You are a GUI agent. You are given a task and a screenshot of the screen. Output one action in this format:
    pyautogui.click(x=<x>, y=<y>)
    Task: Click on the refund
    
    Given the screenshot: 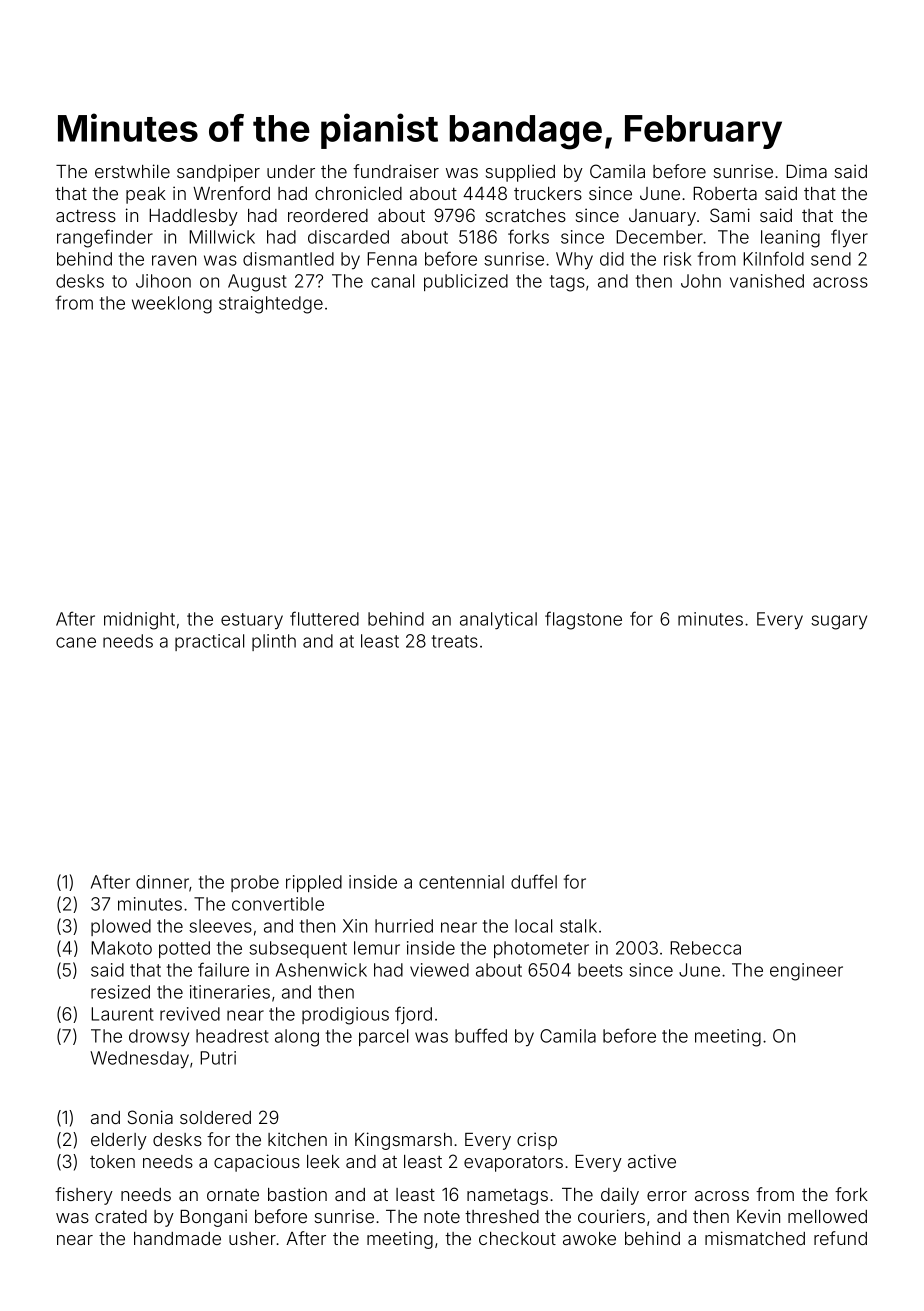 What is the action you would take?
    pyautogui.click(x=840, y=1238)
